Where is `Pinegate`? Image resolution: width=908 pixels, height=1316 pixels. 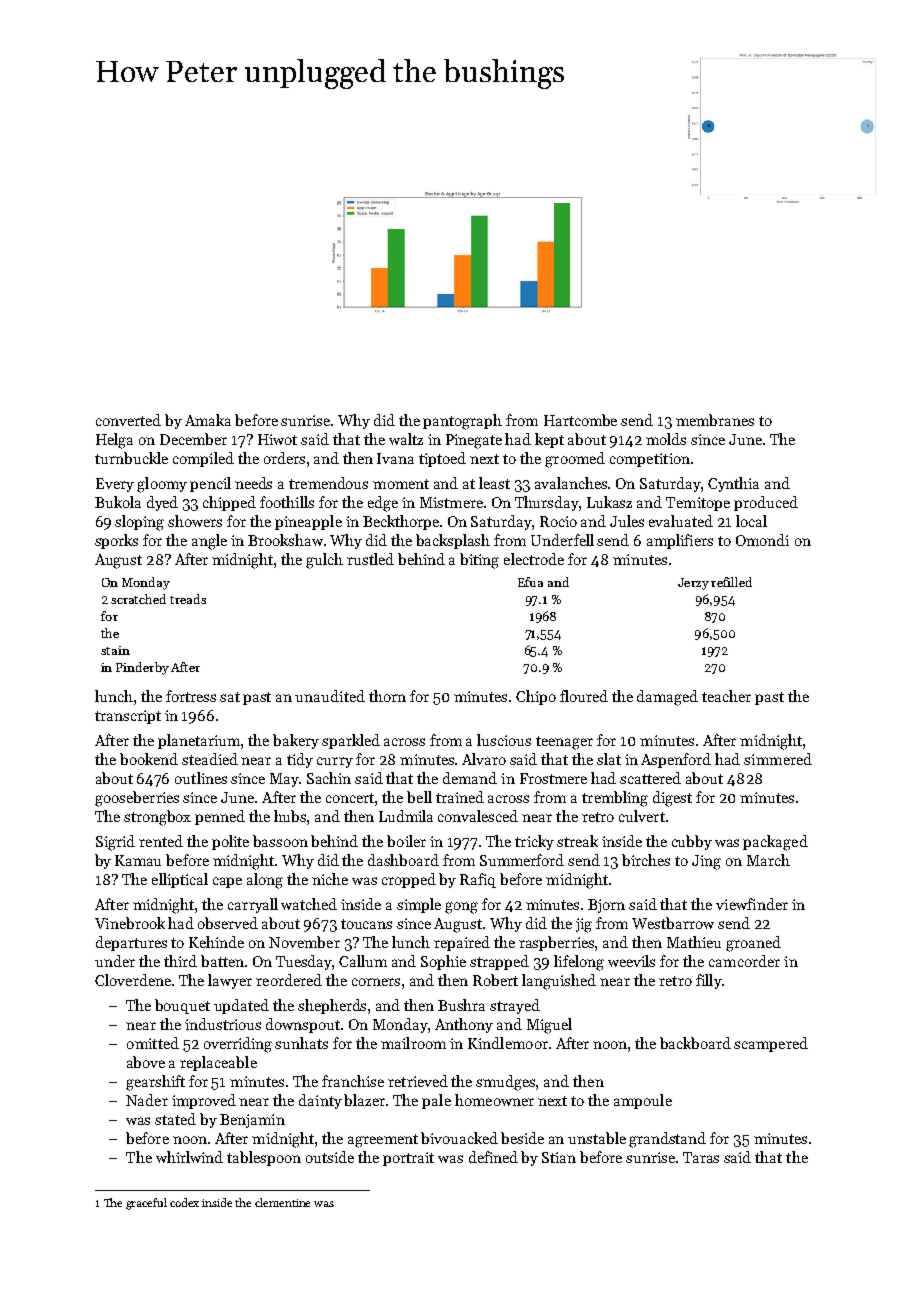
Pinegate is located at coordinates (474, 441).
